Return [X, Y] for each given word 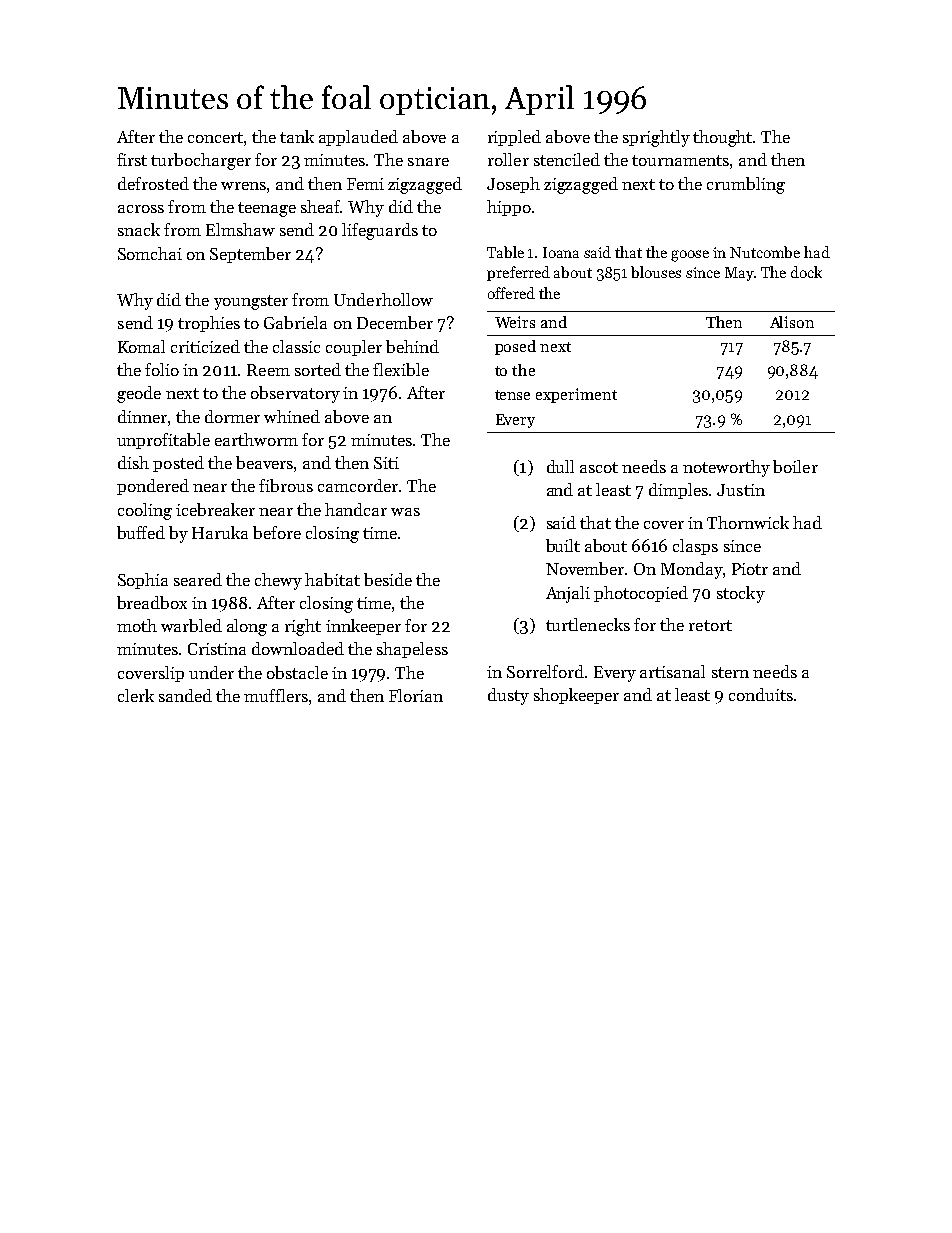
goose [690, 256]
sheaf [321, 206]
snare [428, 162]
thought [723, 138]
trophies [209, 324]
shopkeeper [576, 696]
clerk [136, 695]
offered [511, 293]
